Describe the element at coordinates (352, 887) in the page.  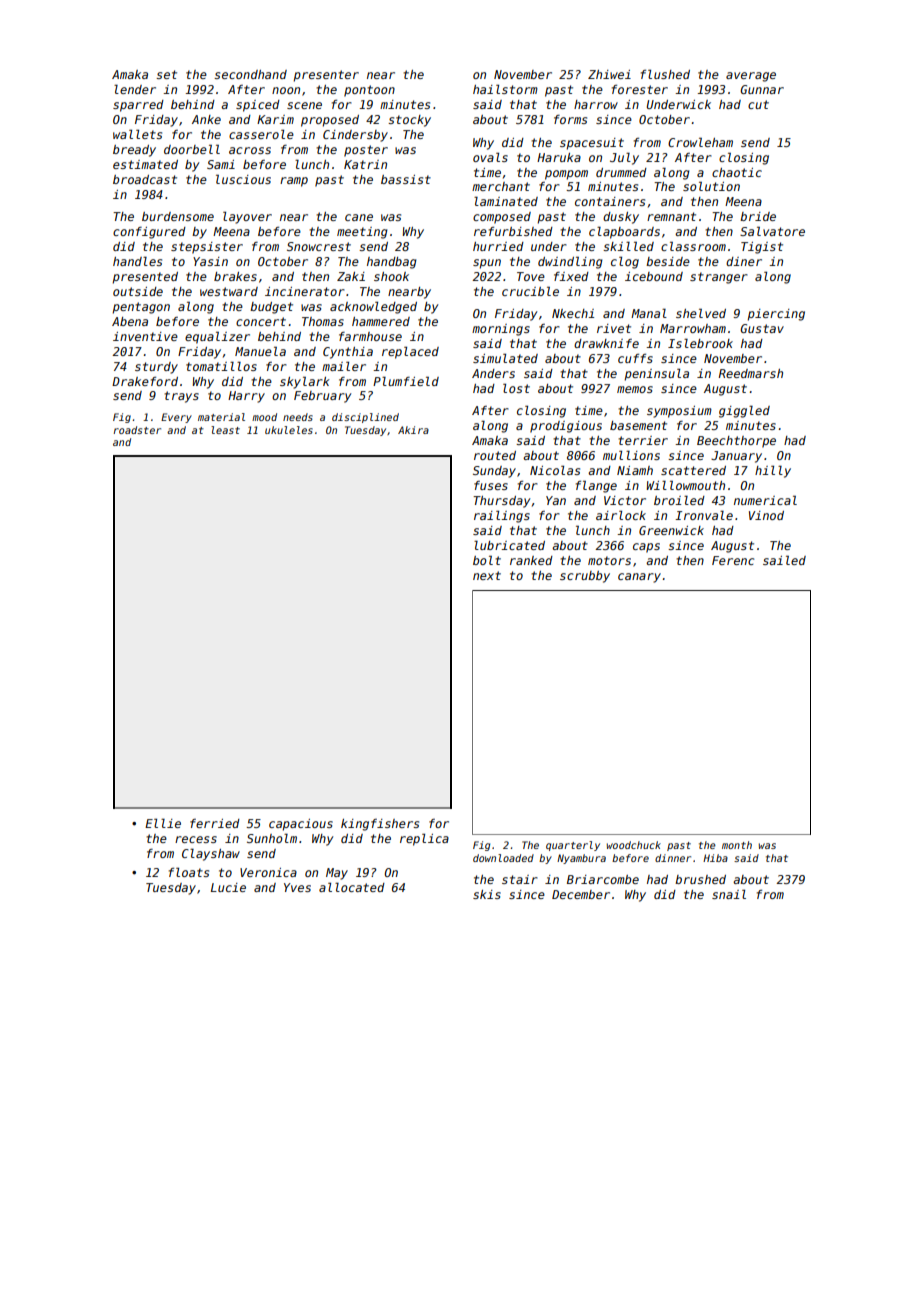
I see `allocated` at that location.
